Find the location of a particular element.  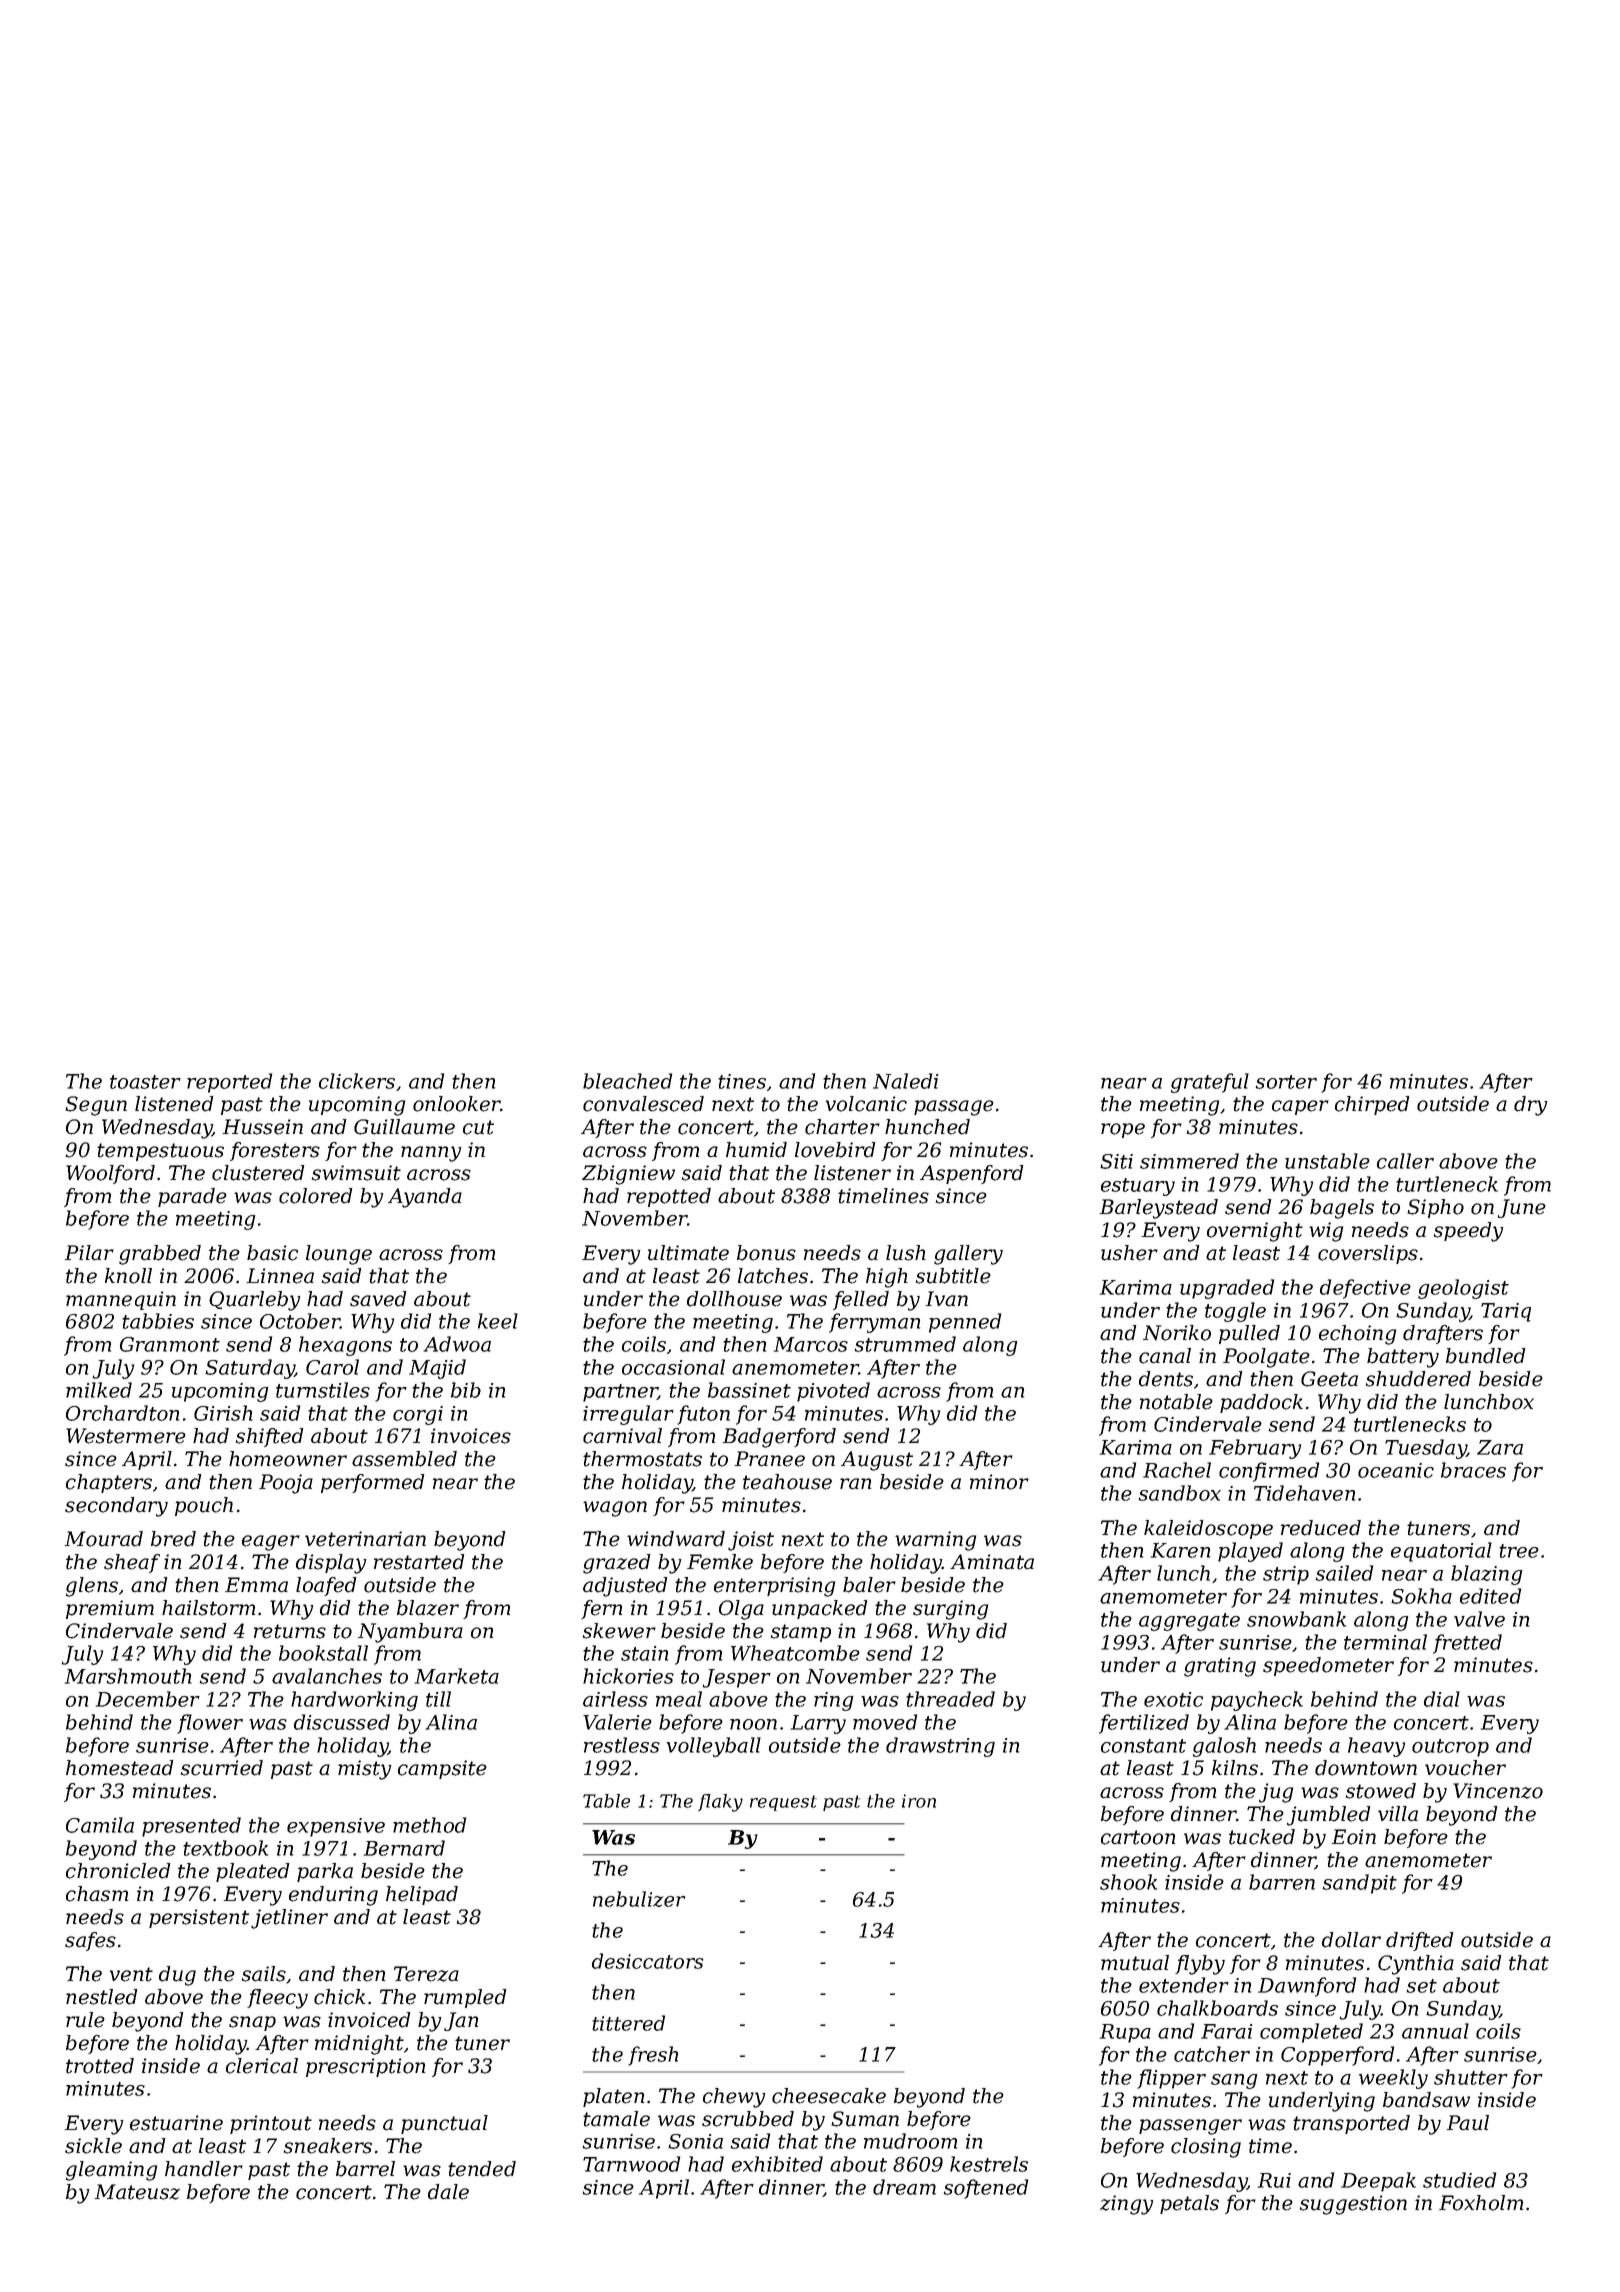

dollhouse is located at coordinates (734, 1299).
